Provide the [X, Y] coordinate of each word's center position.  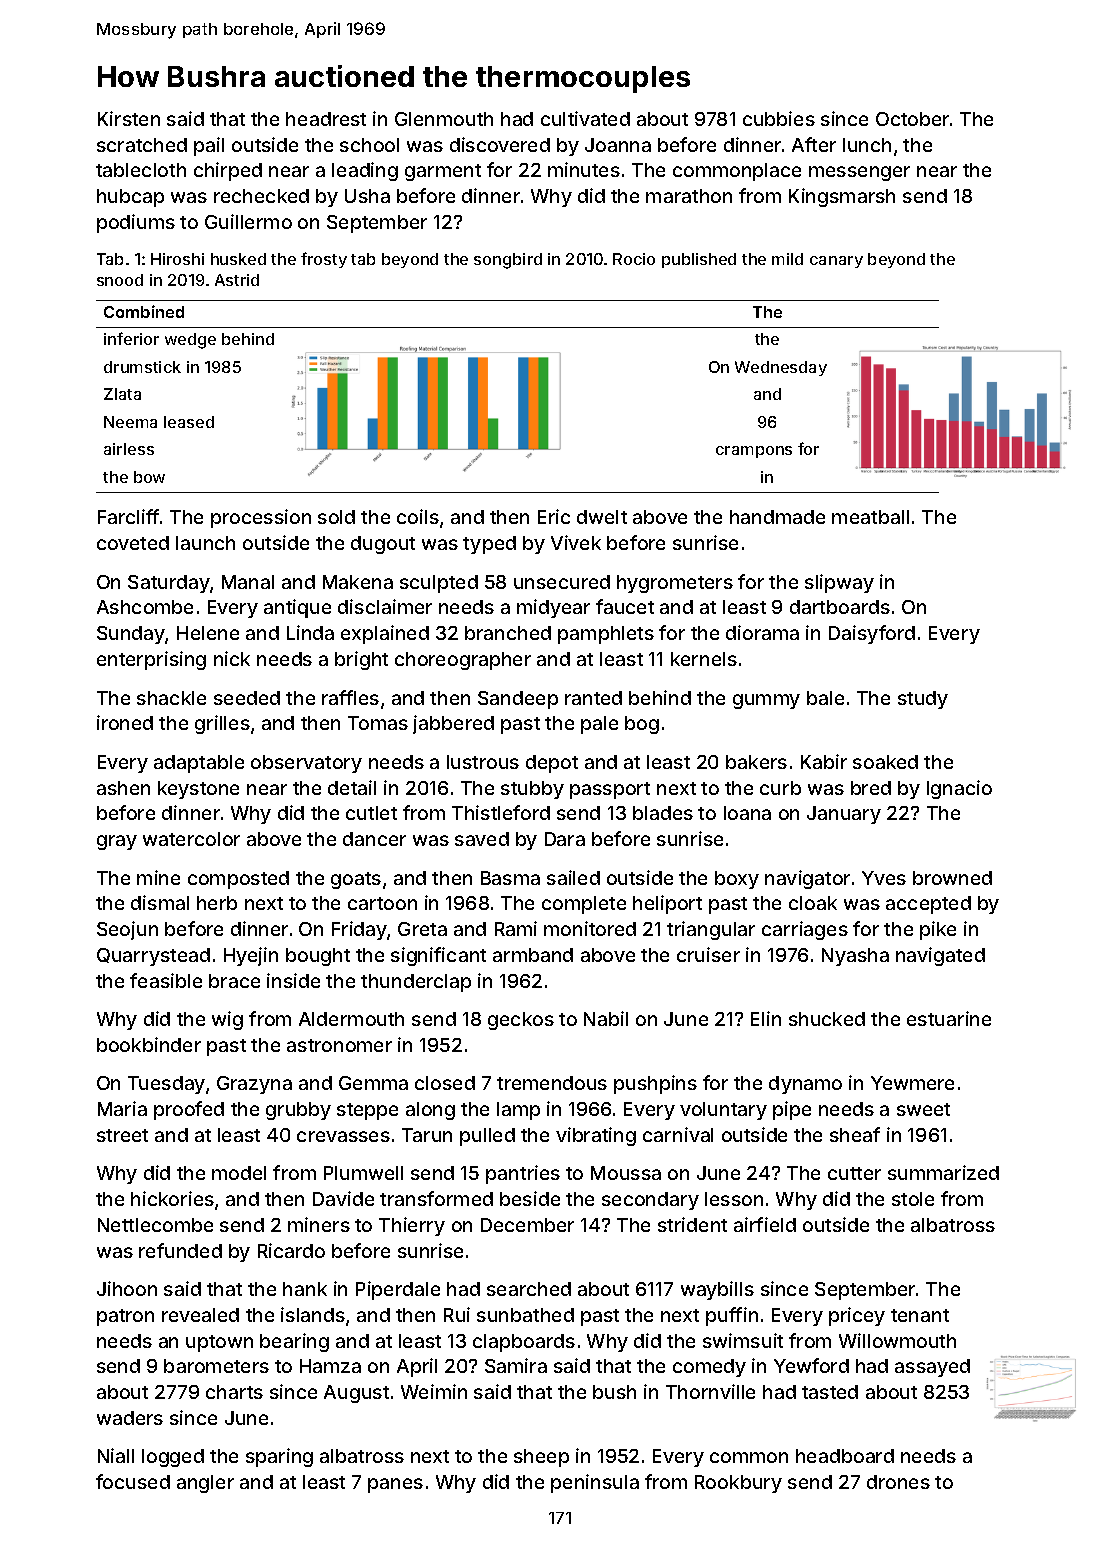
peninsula [595, 1483]
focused [133, 1481]
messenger [859, 173]
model [239, 1173]
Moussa [626, 1173]
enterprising [151, 660]
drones [898, 1482]
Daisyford [872, 634]
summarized [943, 1172]
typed [489, 545]
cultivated [585, 118]
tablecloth [141, 170]
